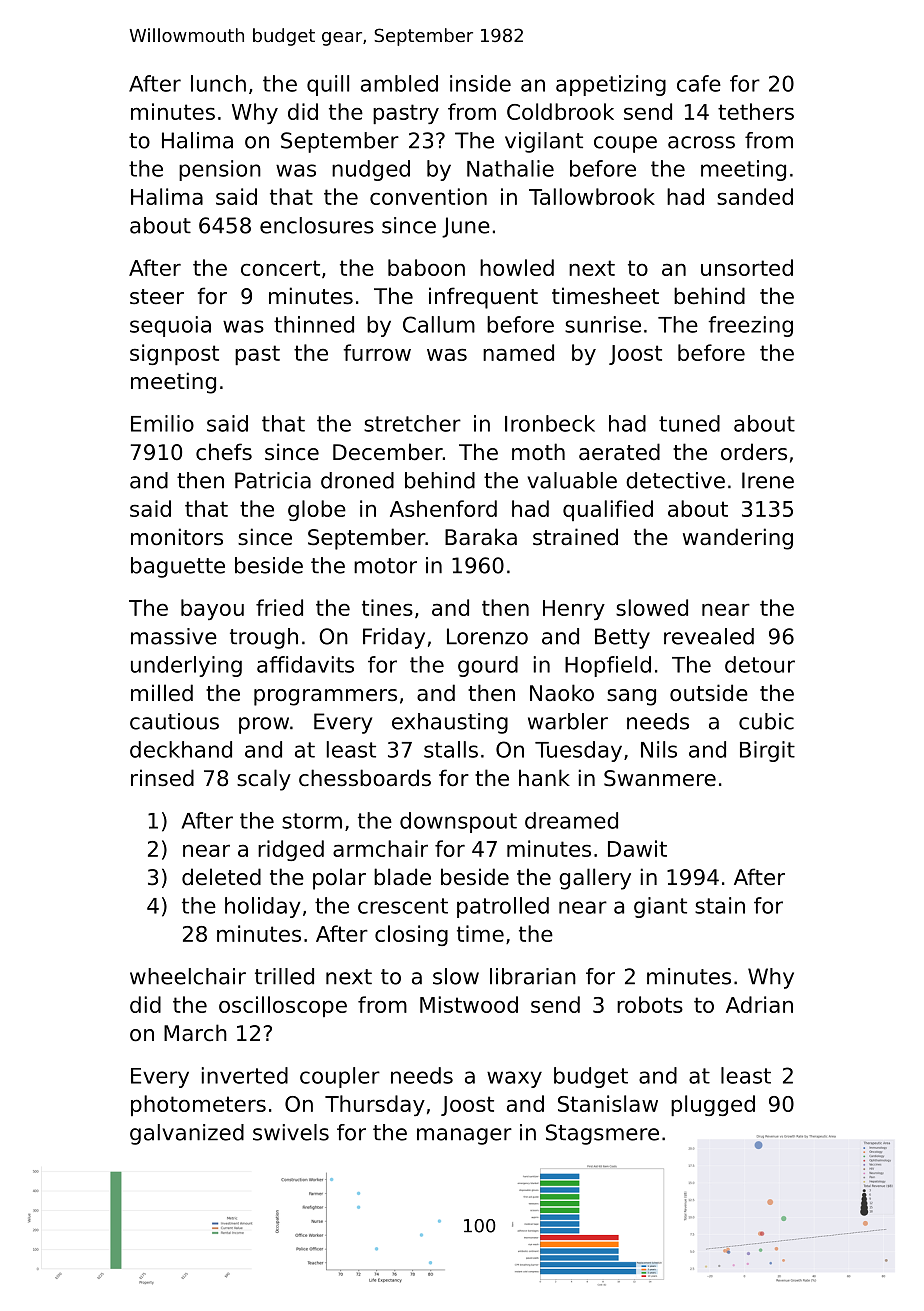  Describe the element at coordinates (187, 1134) in the screenshot. I see `galvanized` at that location.
